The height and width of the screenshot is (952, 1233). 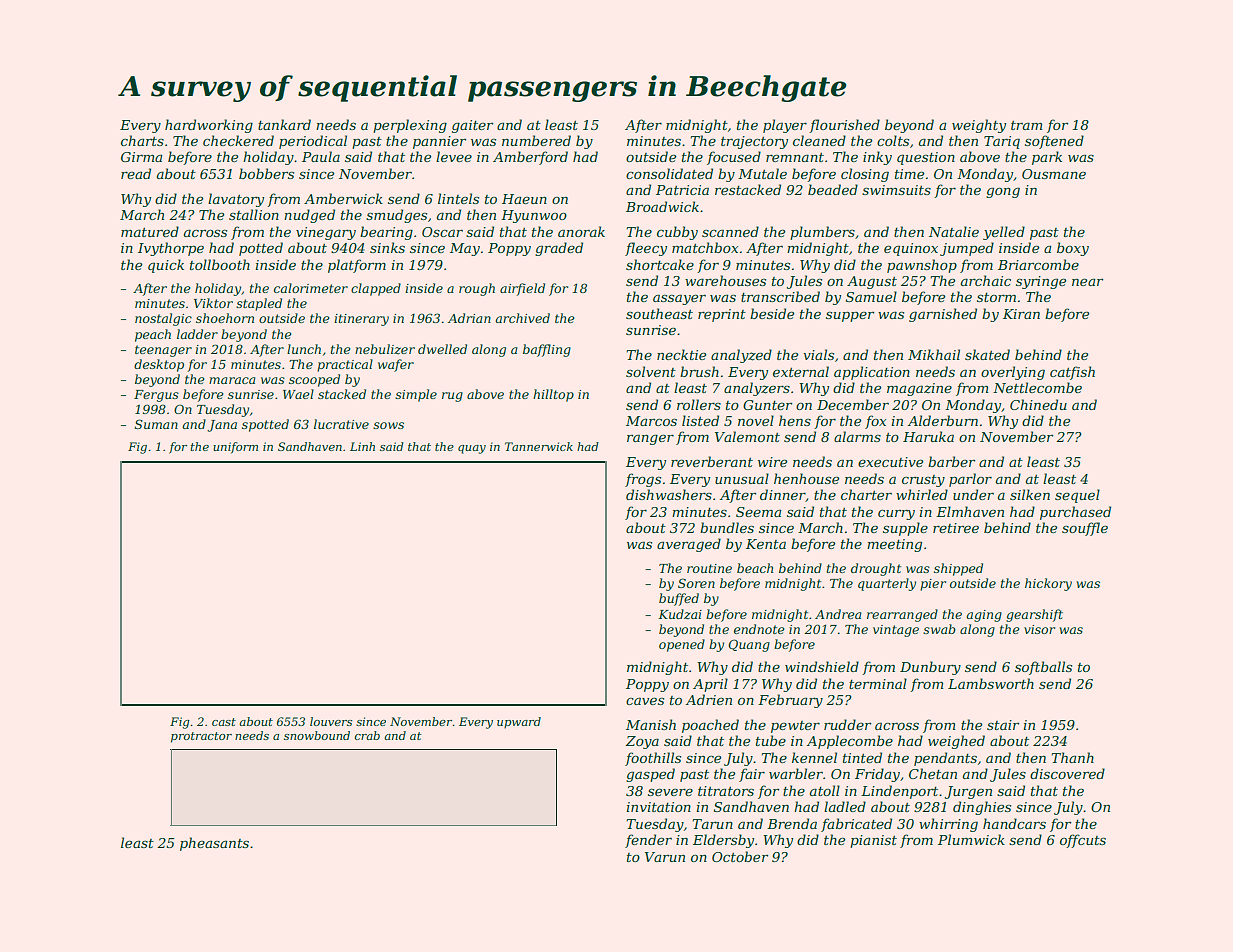 What do you see at coordinates (1087, 282) in the screenshot?
I see `near` at bounding box center [1087, 282].
